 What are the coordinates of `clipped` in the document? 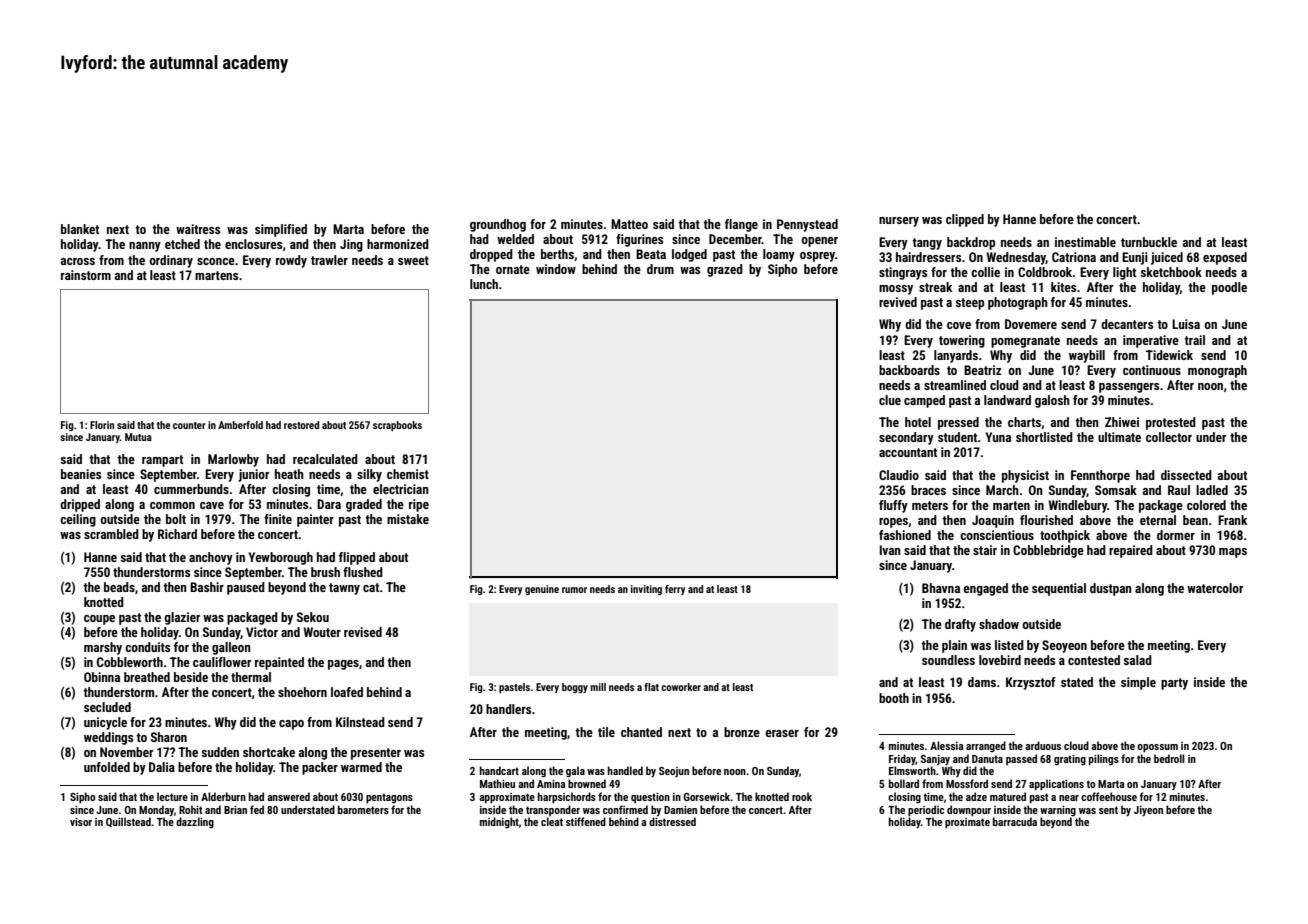 It's located at (965, 220).
